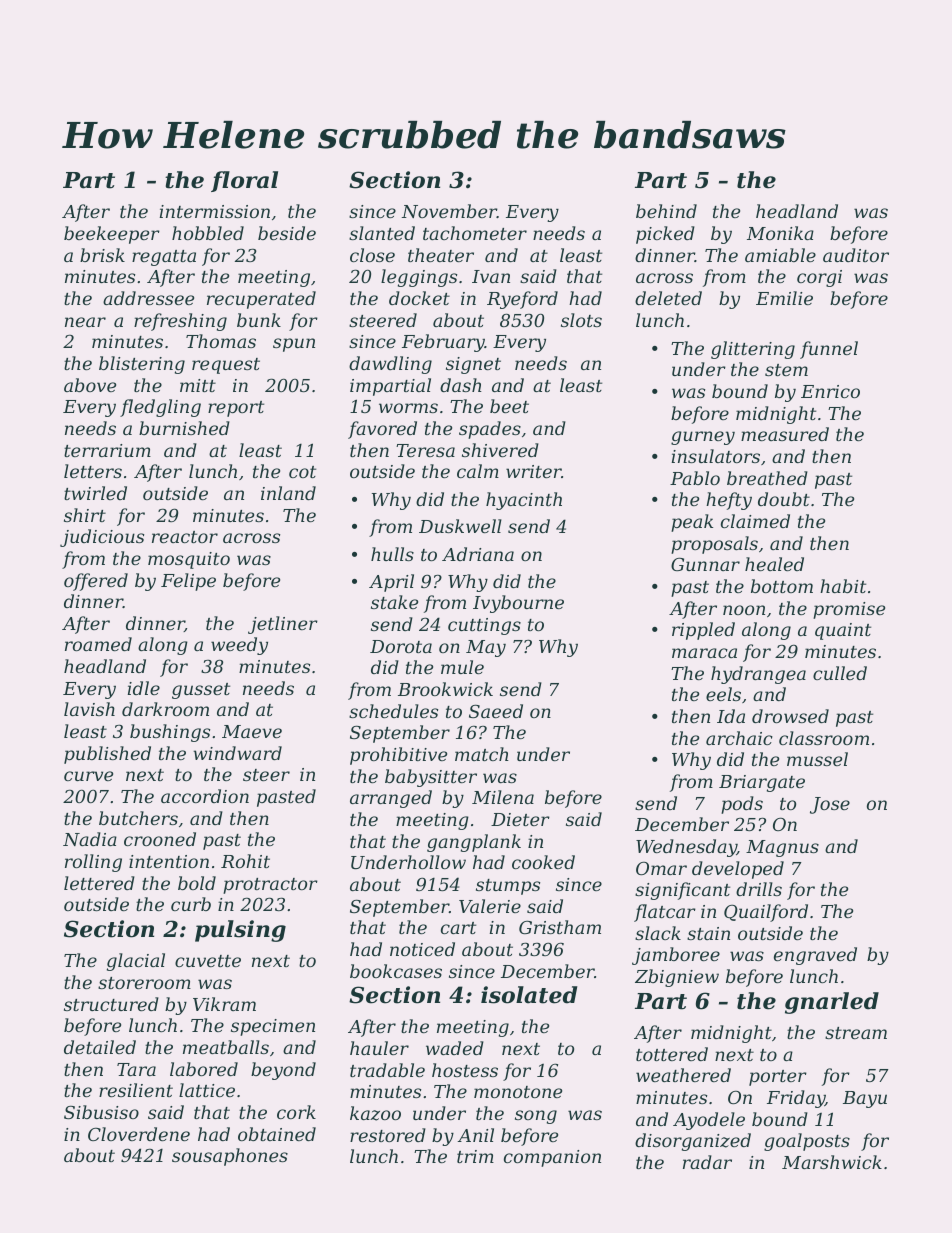  What do you see at coordinates (815, 956) in the document?
I see `engraved` at bounding box center [815, 956].
